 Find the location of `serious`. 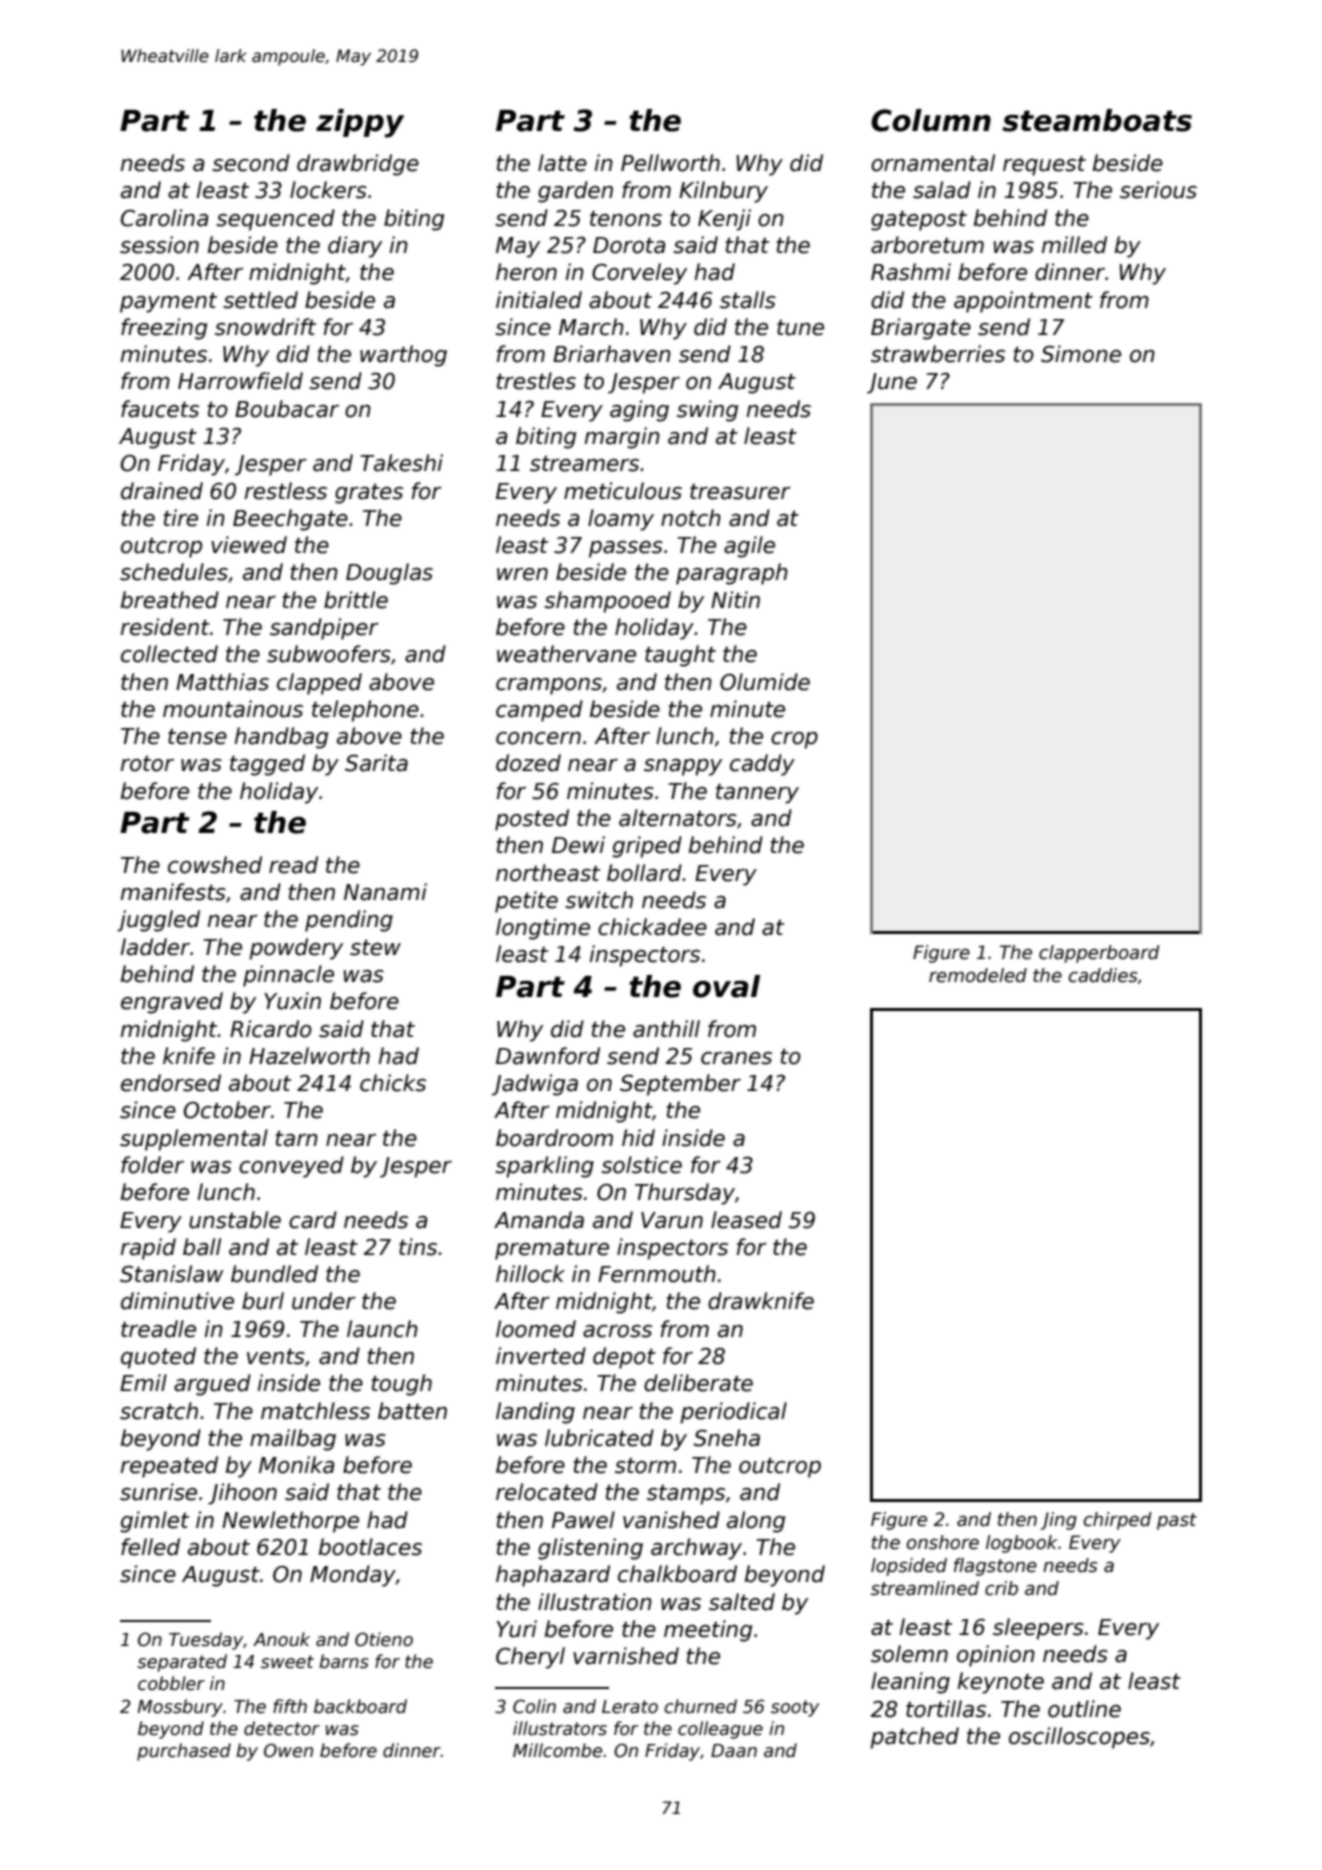

serious is located at coordinates (1158, 190).
